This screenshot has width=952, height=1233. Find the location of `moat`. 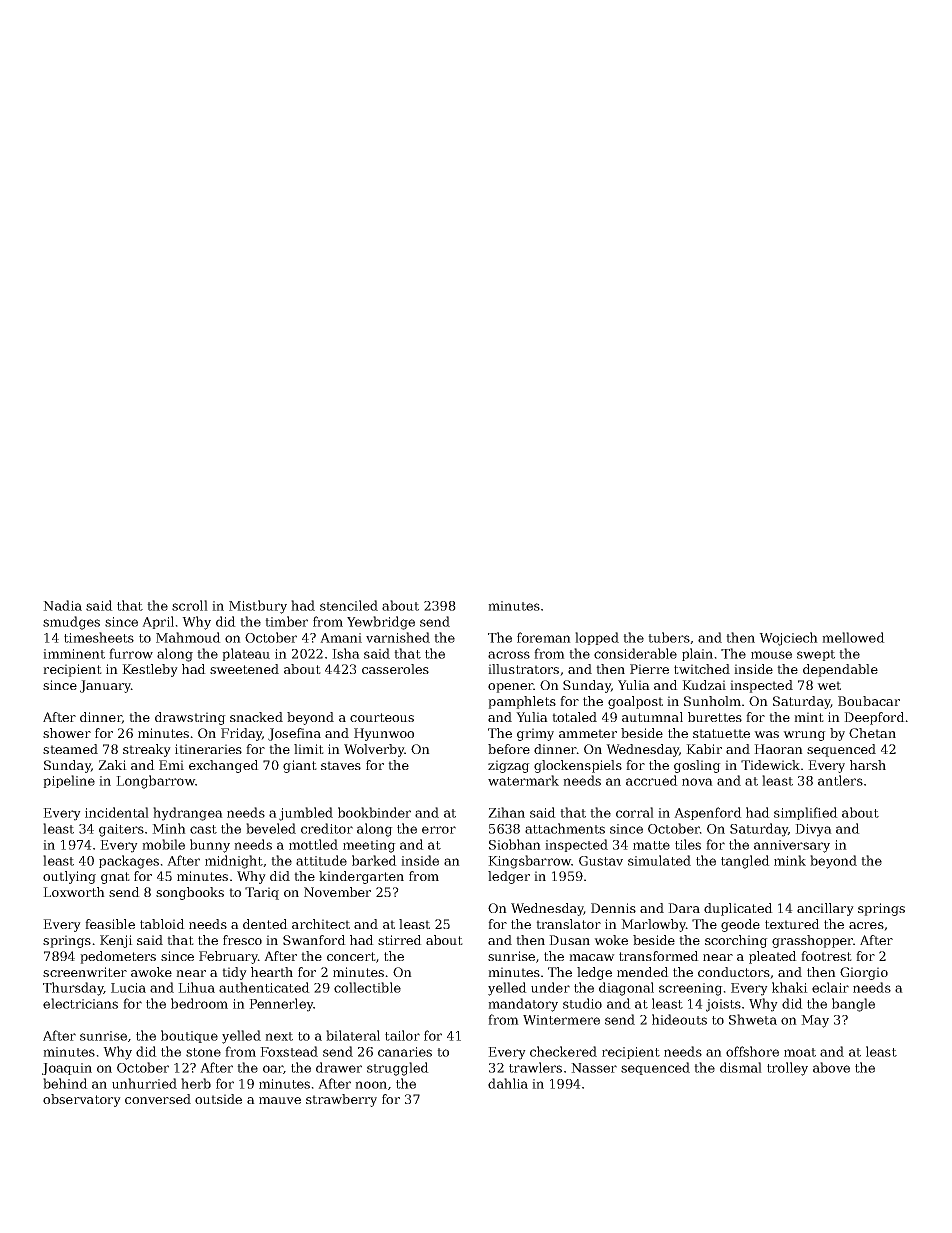

moat is located at coordinates (800, 1052).
